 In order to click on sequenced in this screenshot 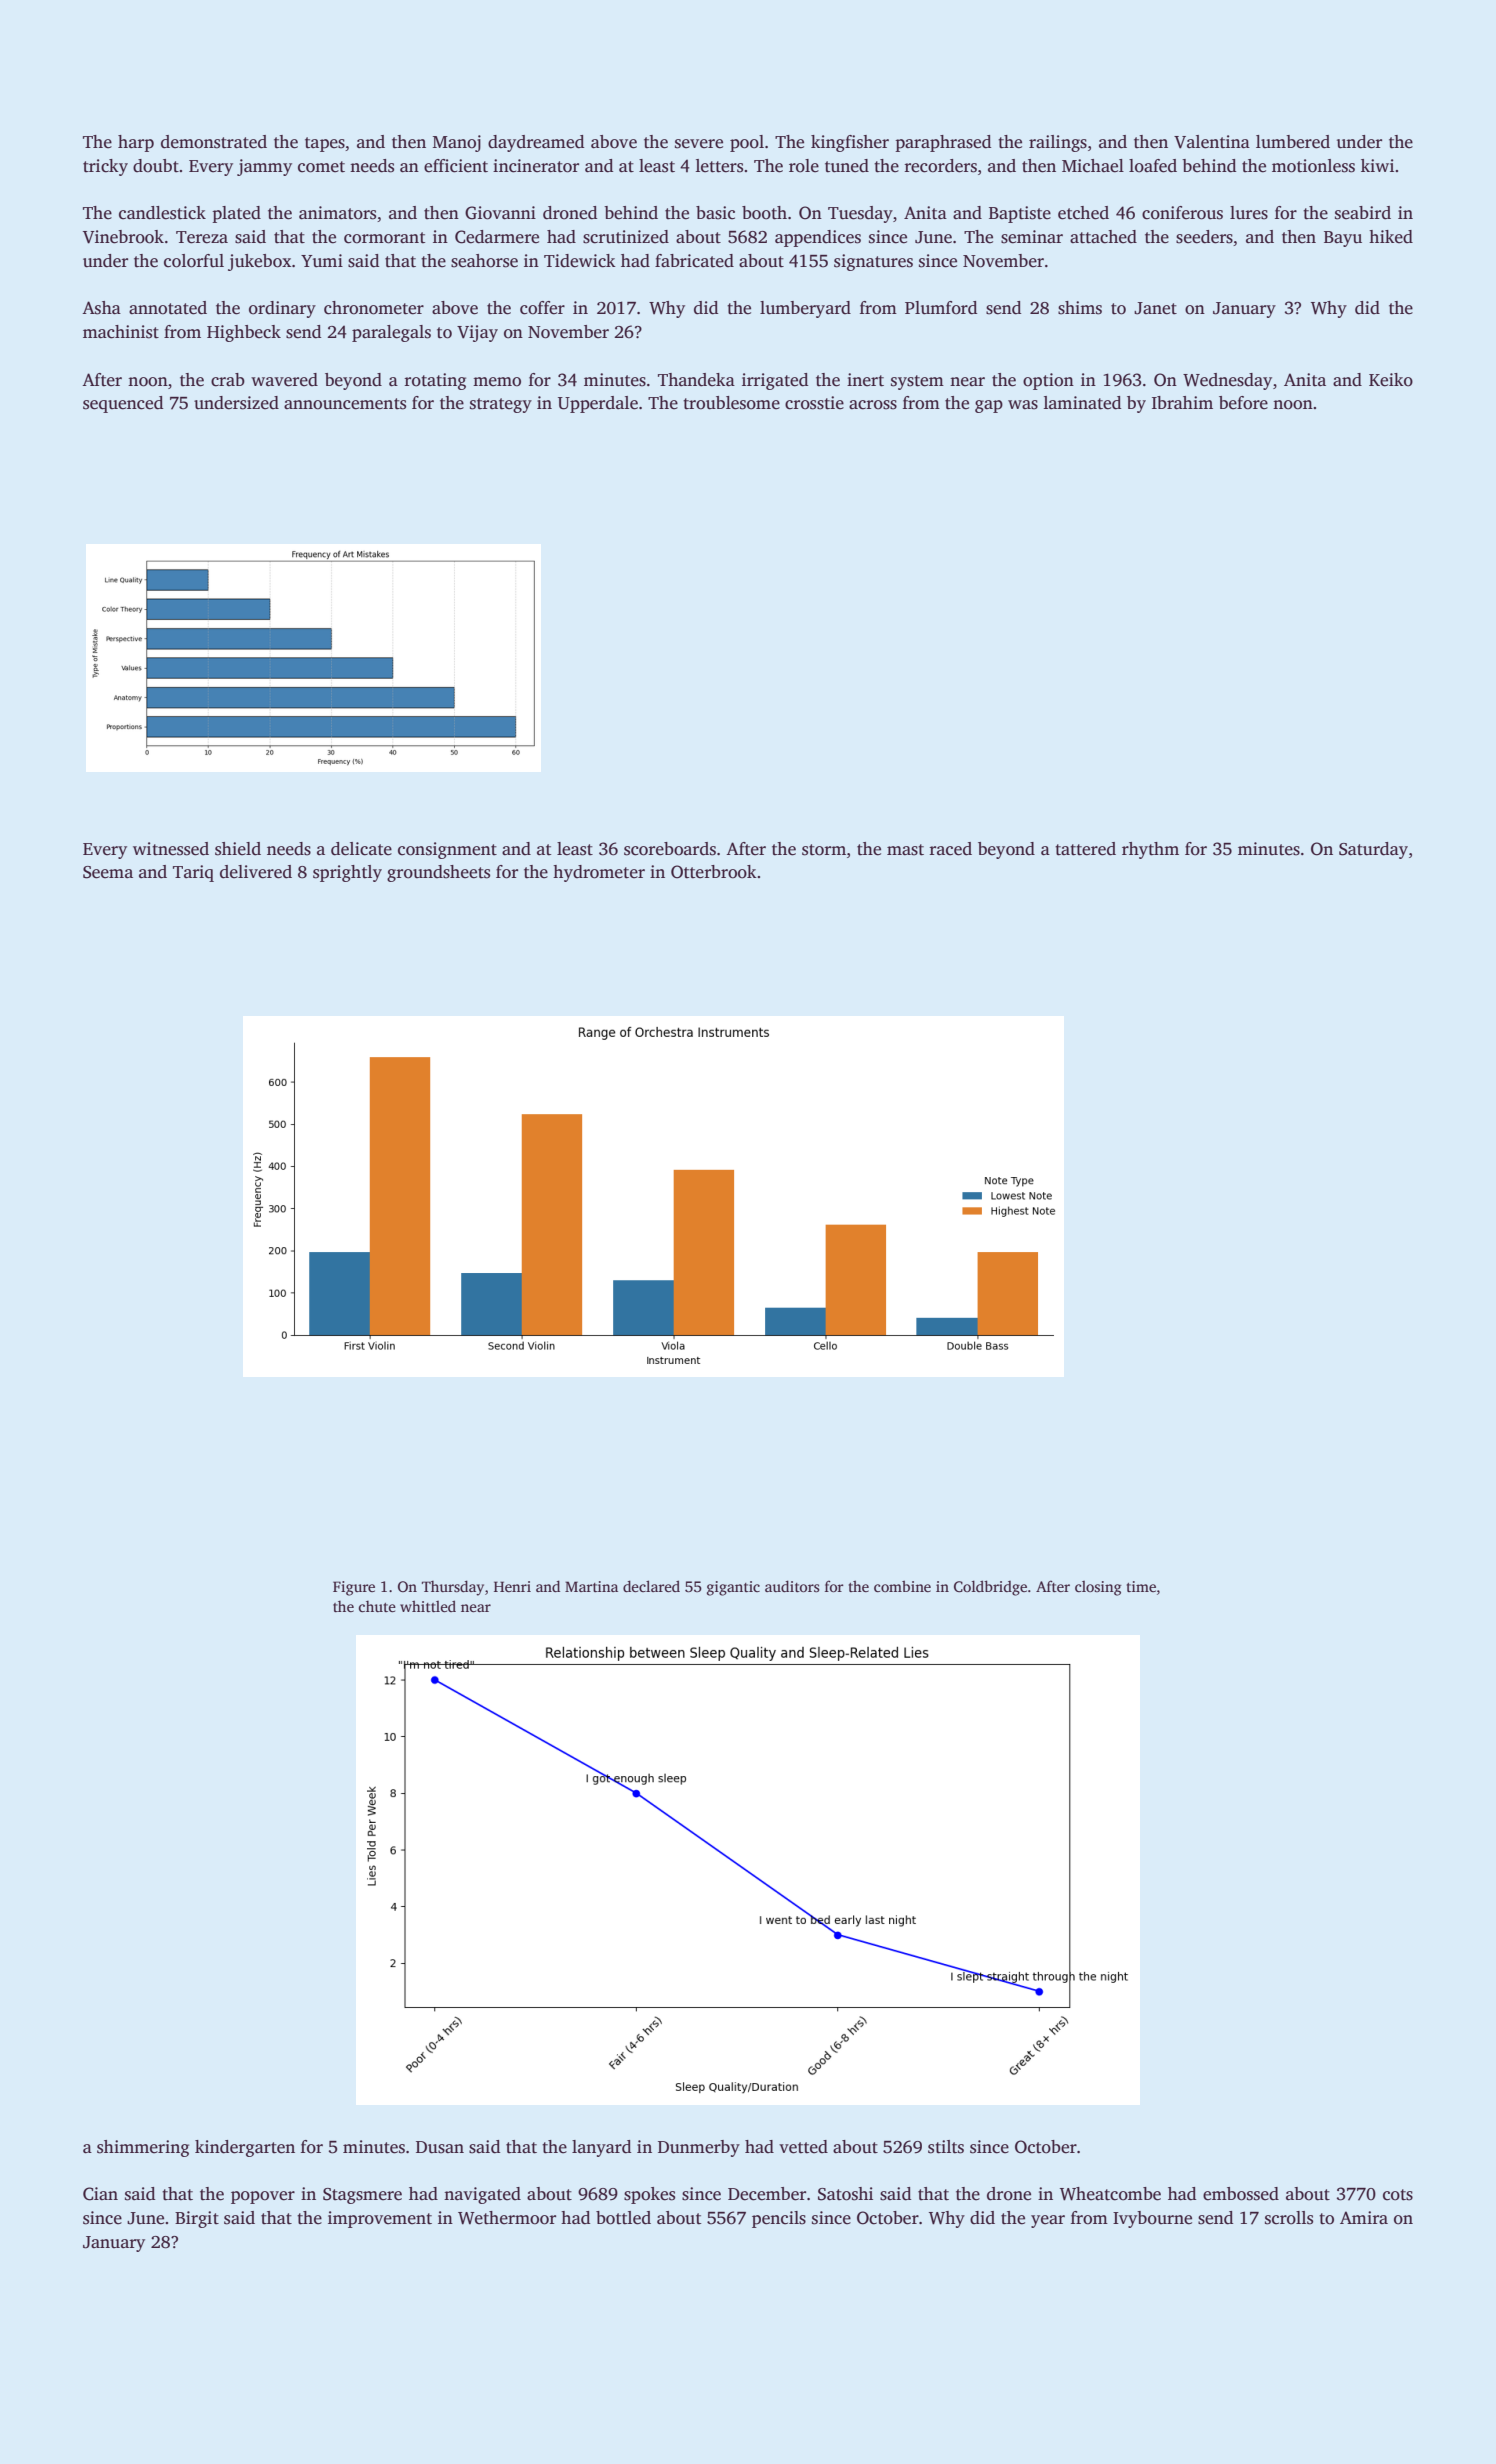, I will do `click(123, 404)`.
